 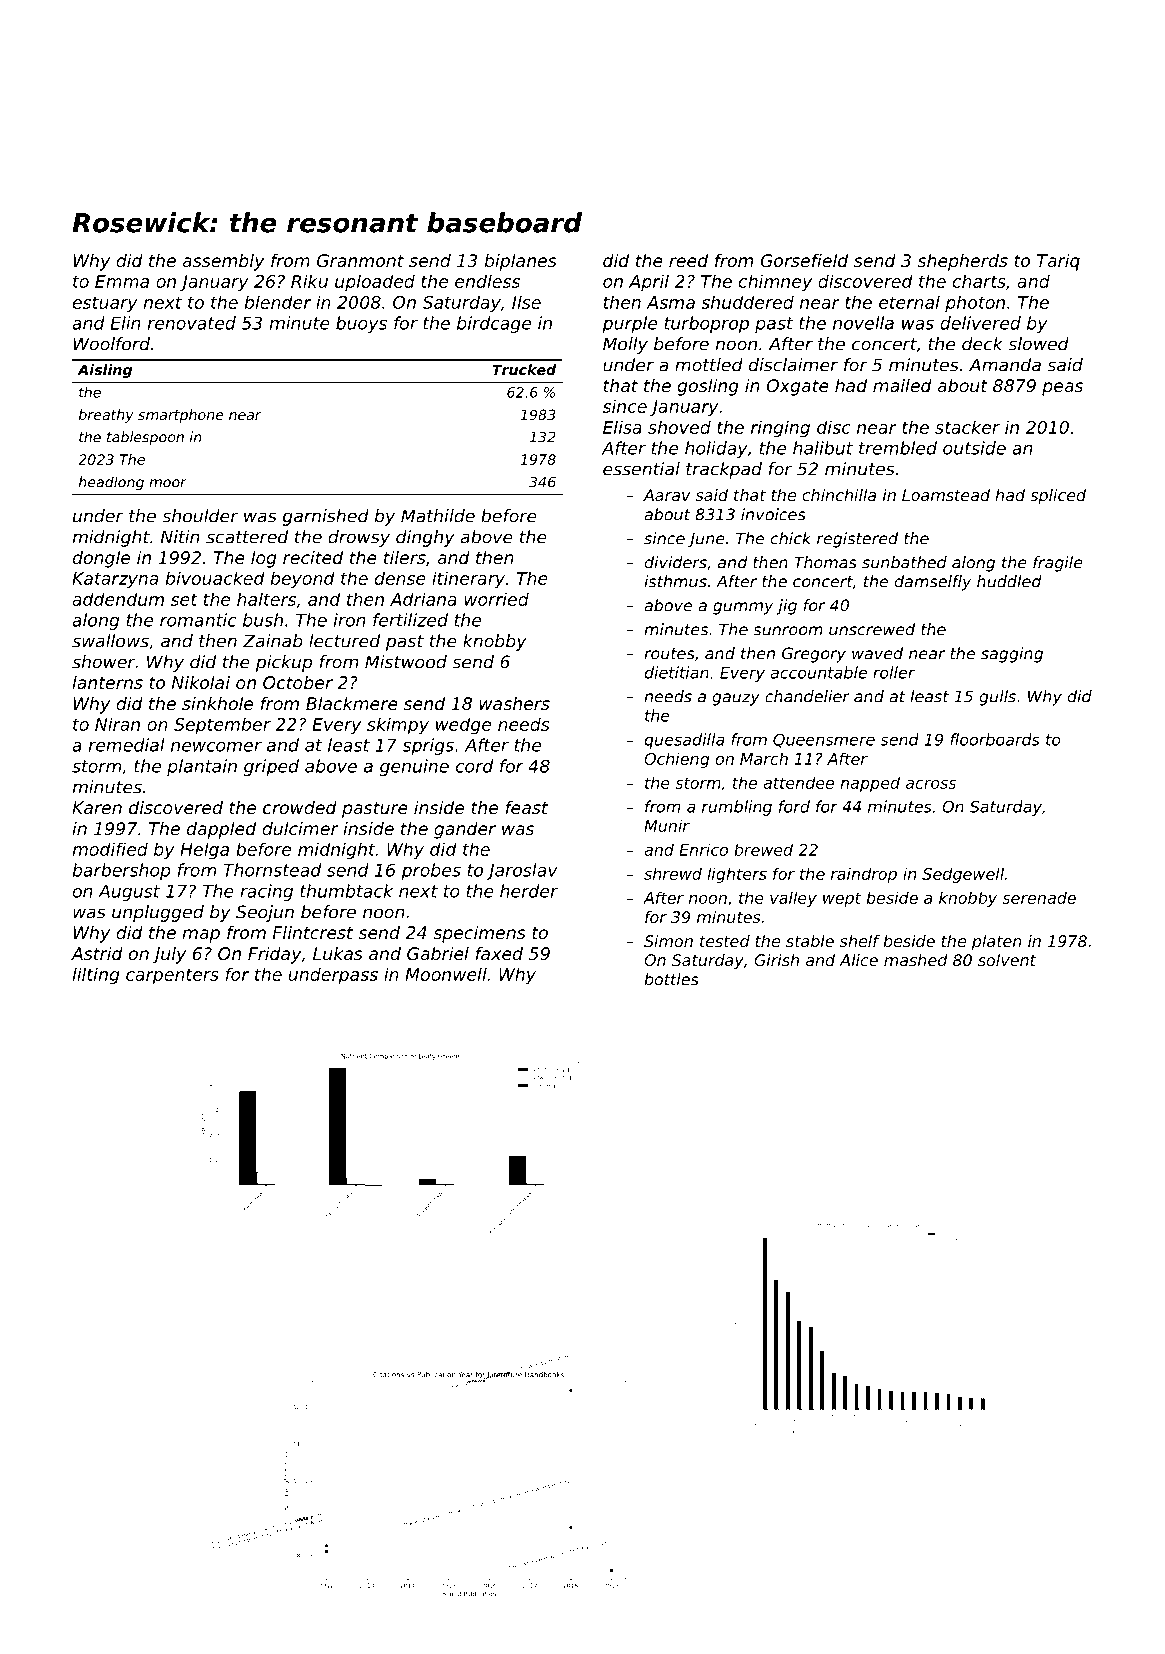 I want to click on lectured, so click(x=344, y=641).
